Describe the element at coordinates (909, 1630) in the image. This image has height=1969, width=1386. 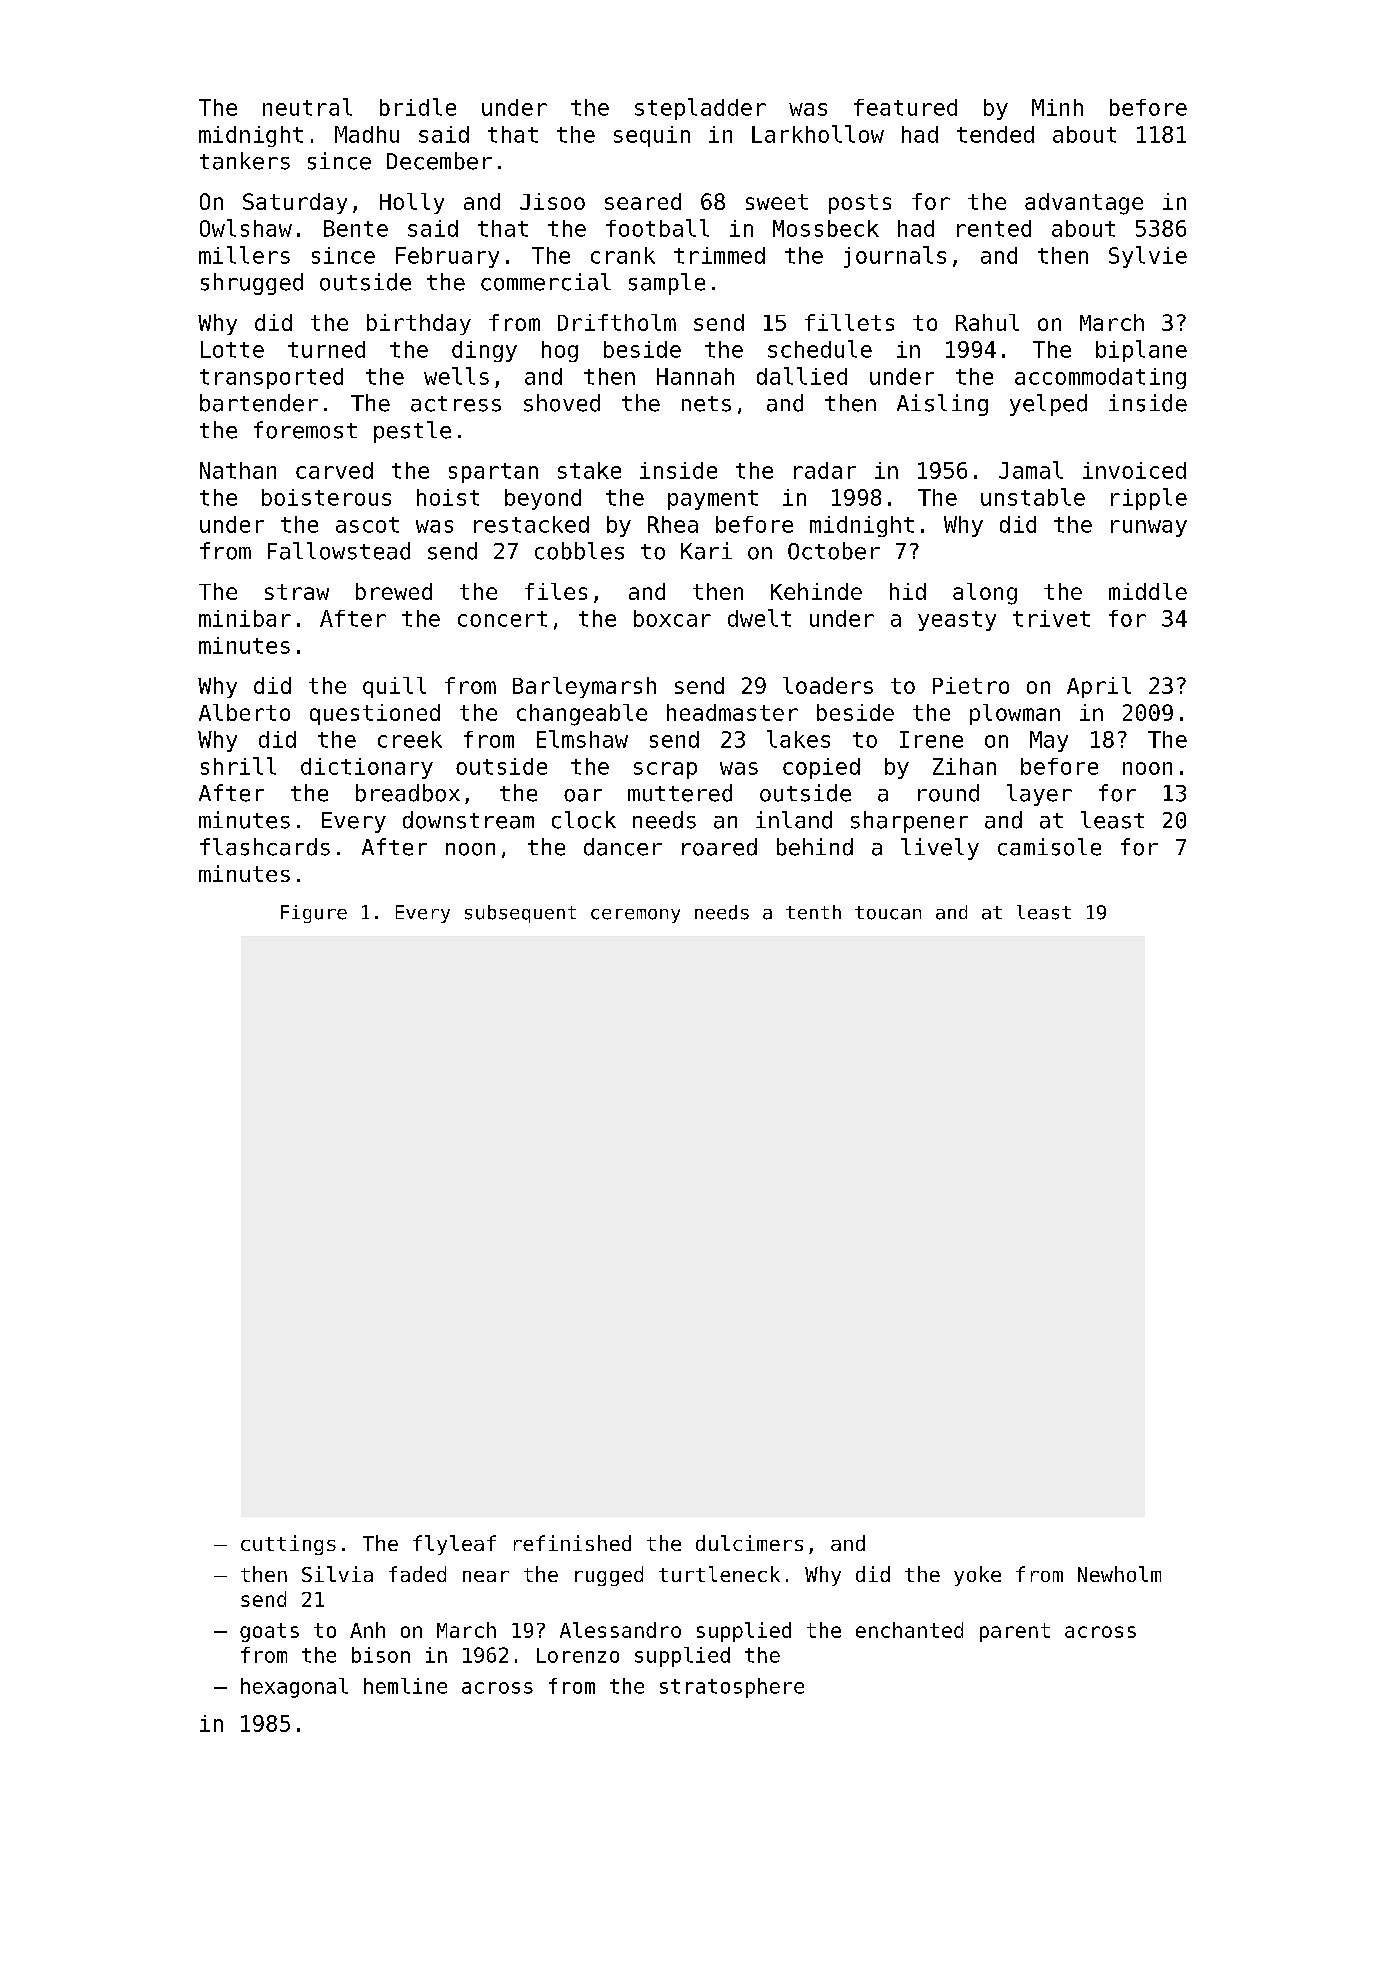
I see `enchanted` at that location.
